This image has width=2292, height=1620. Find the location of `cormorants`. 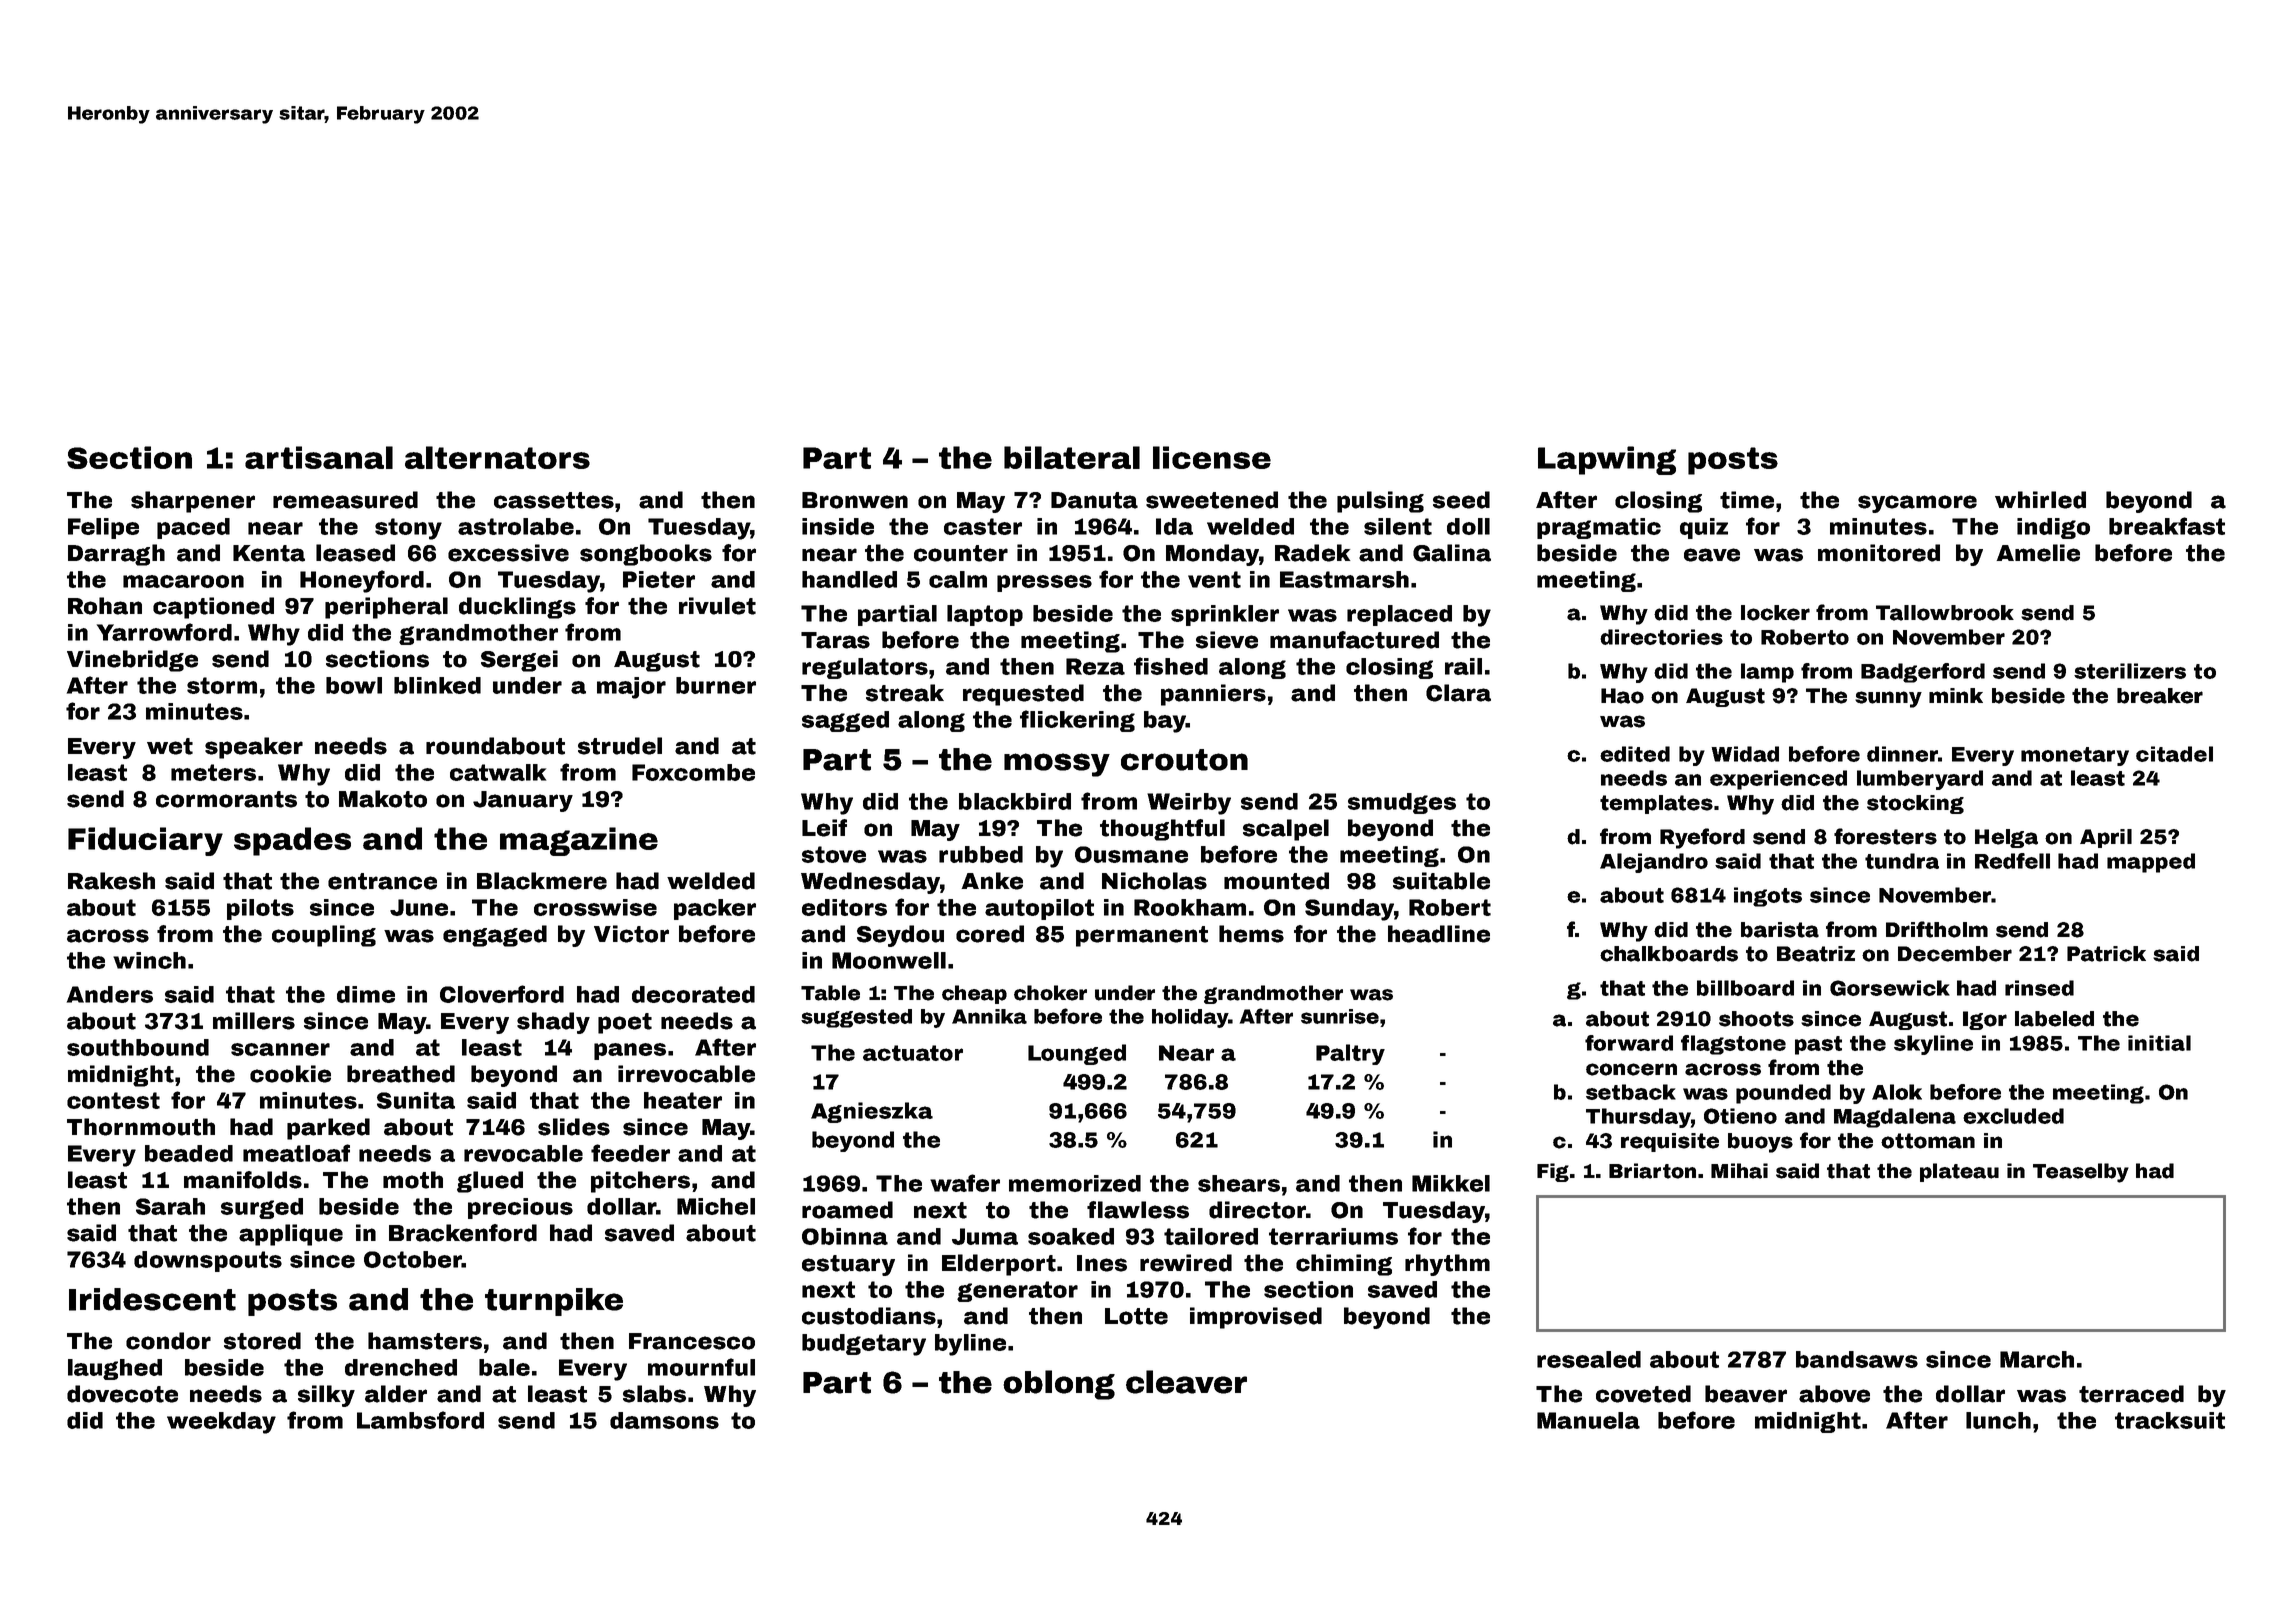

cormorants is located at coordinates (226, 799).
